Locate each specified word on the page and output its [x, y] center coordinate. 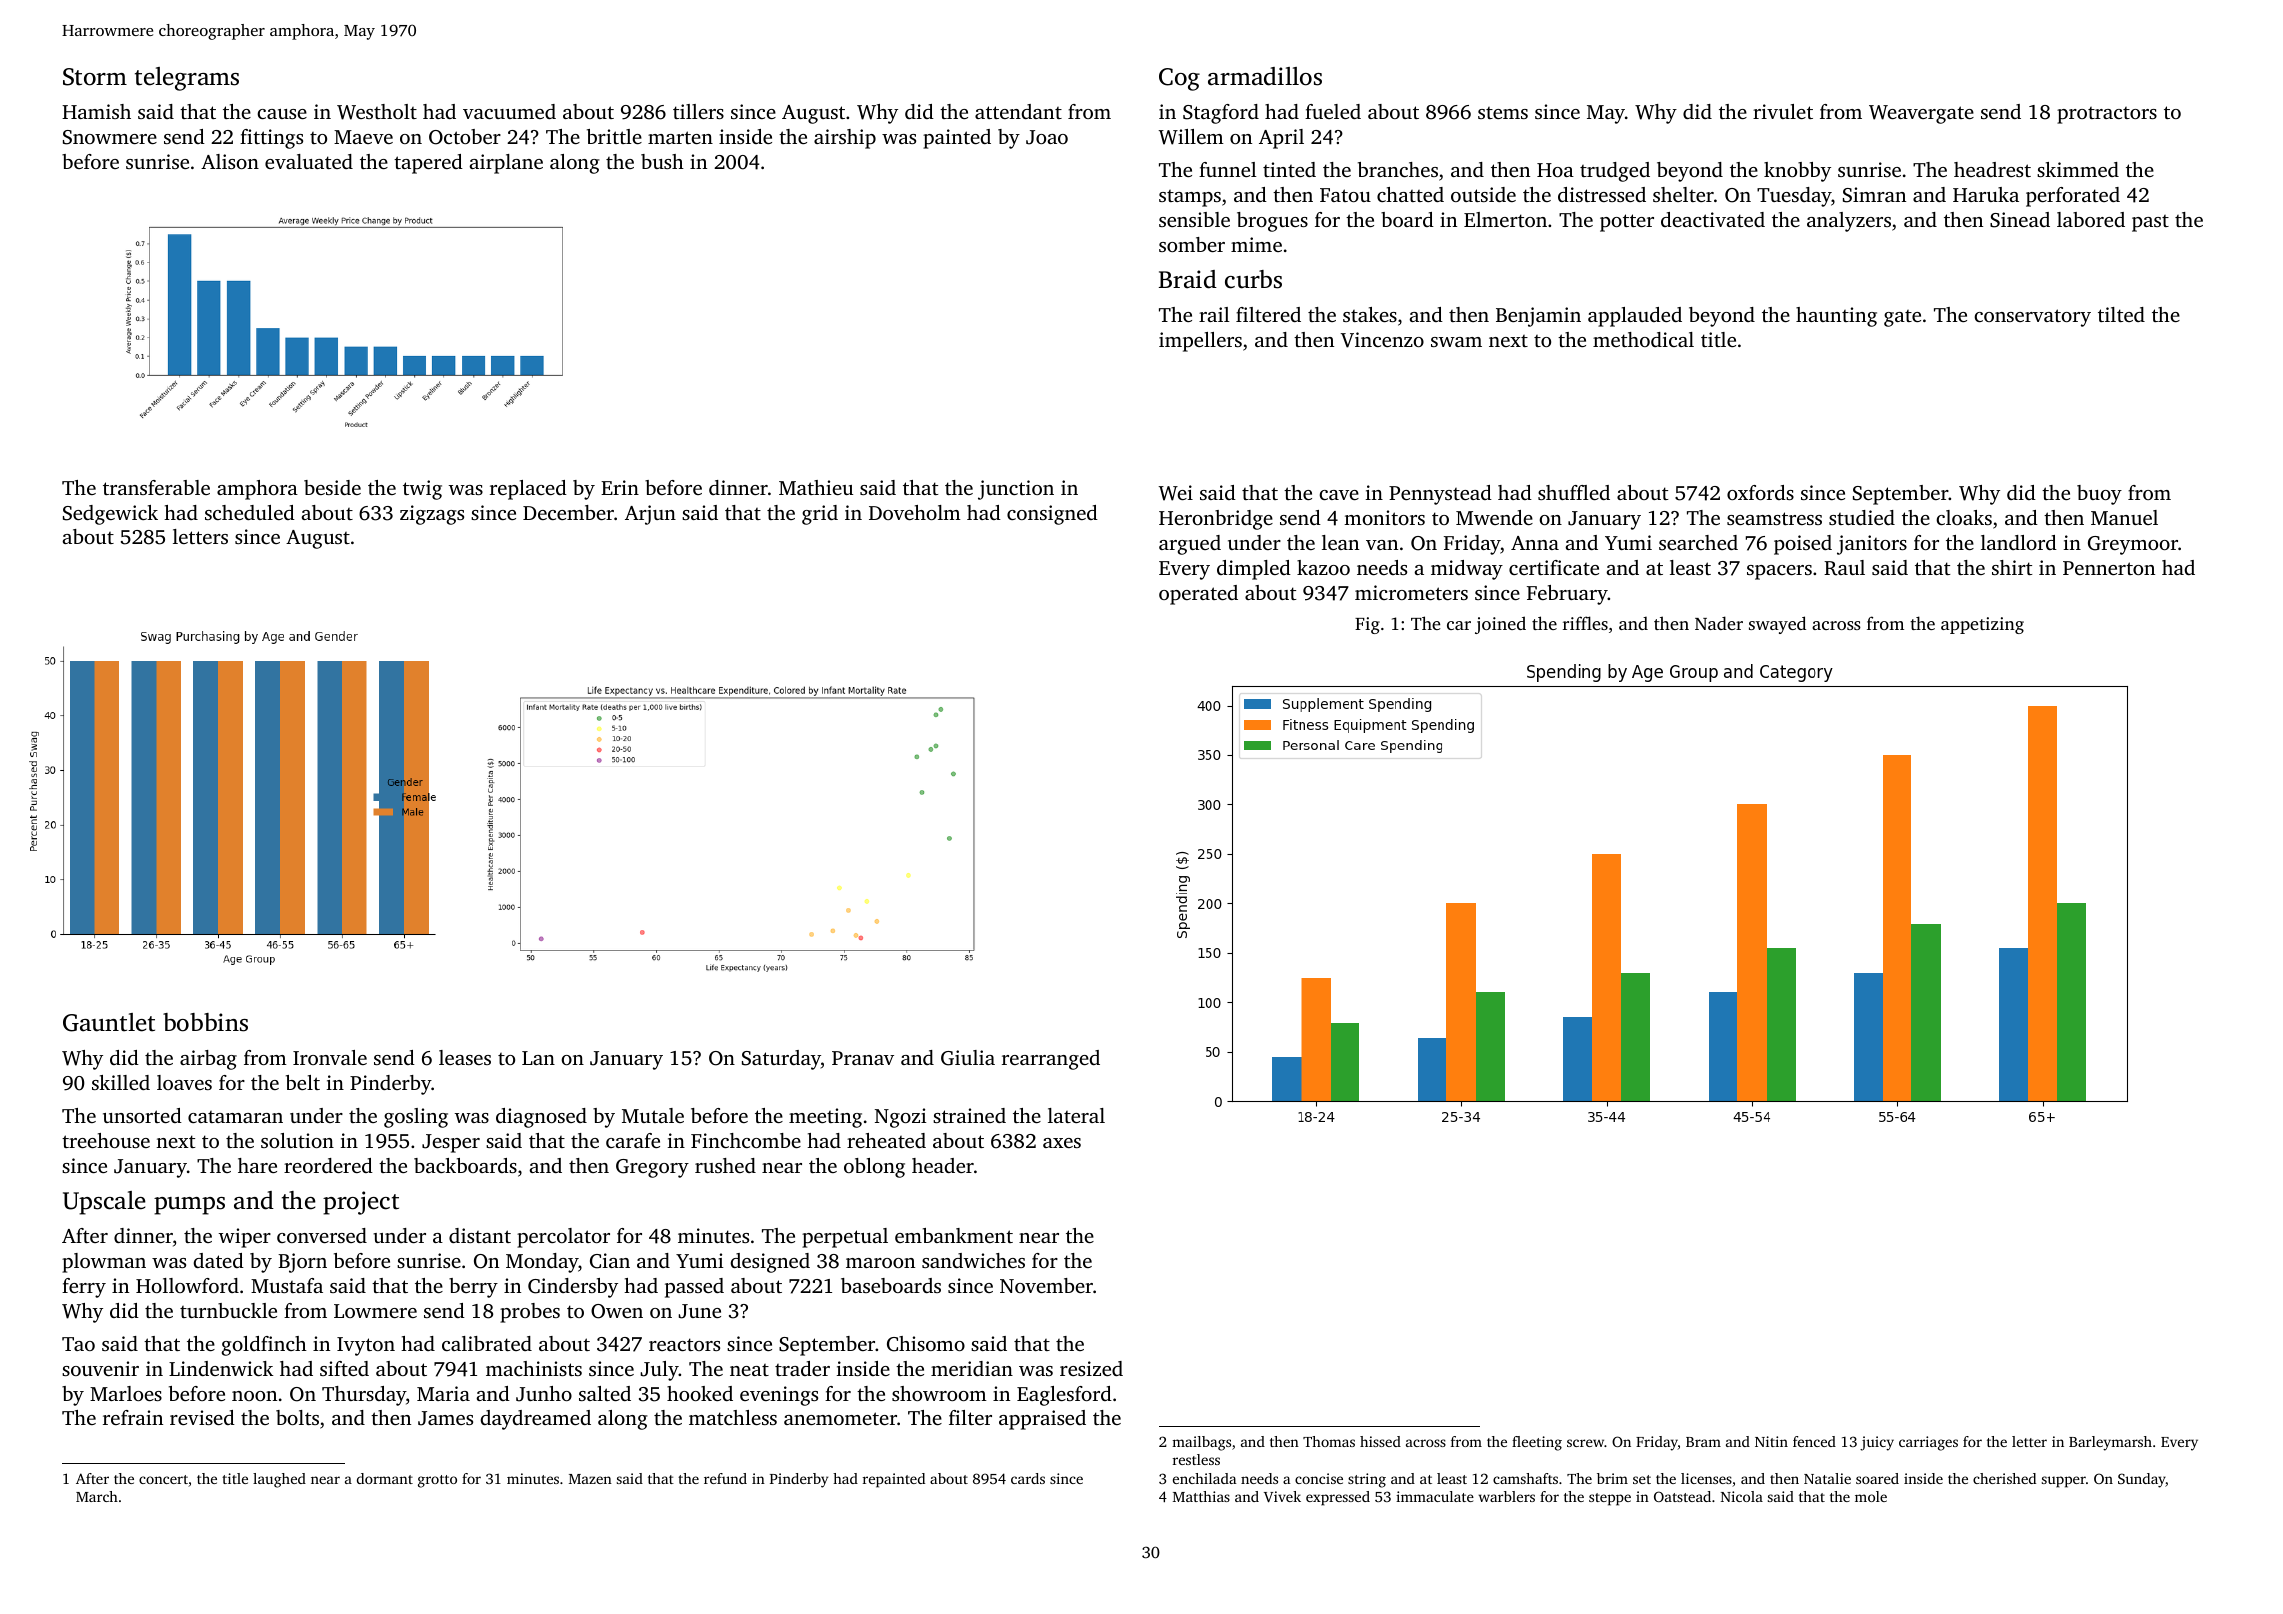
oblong [874, 1168]
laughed [279, 1480]
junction [1016, 490]
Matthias [1201, 1496]
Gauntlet [109, 1022]
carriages [1928, 1443]
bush [662, 161]
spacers [1779, 572]
